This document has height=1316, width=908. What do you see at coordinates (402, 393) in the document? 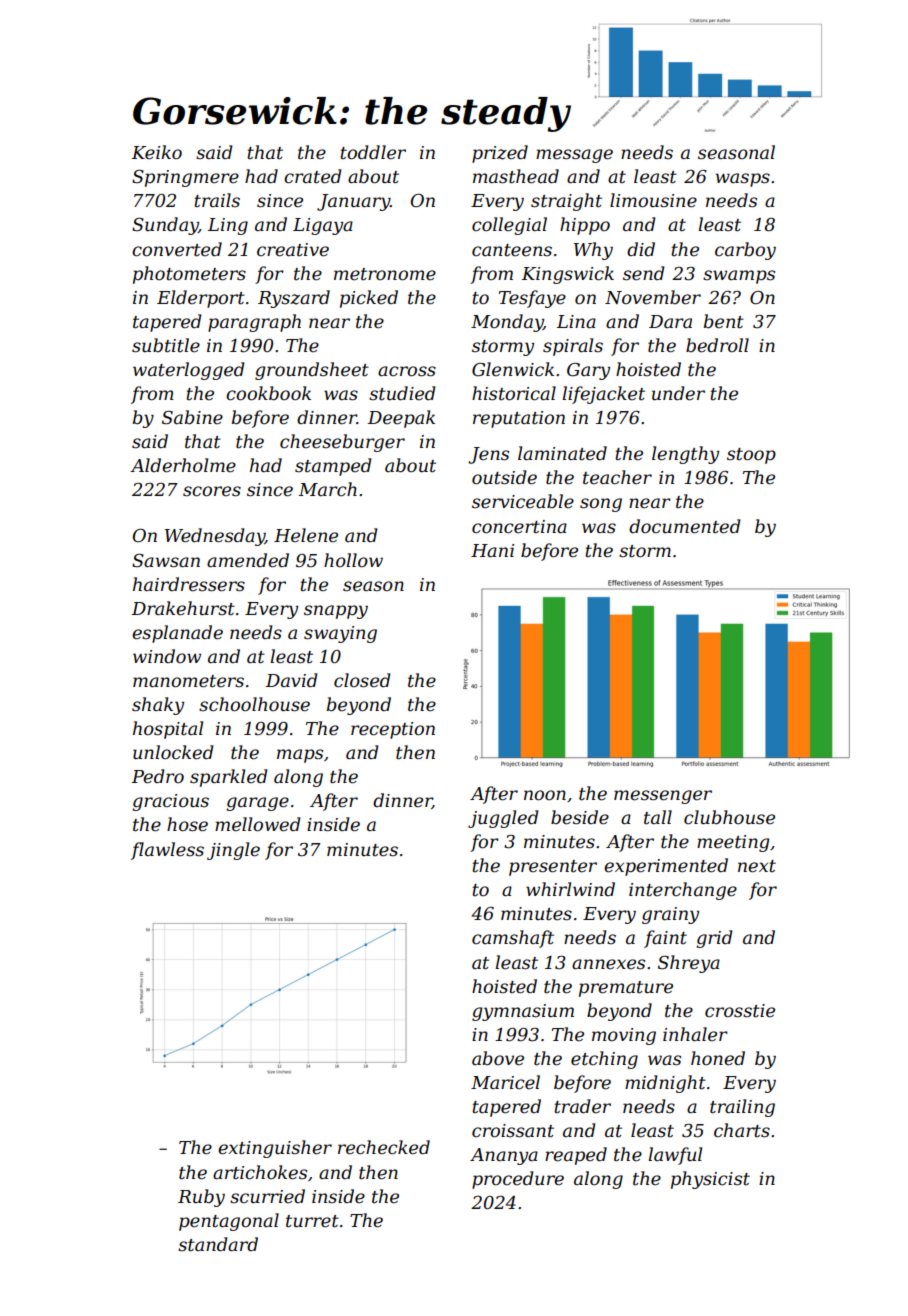
I see `studied` at bounding box center [402, 393].
